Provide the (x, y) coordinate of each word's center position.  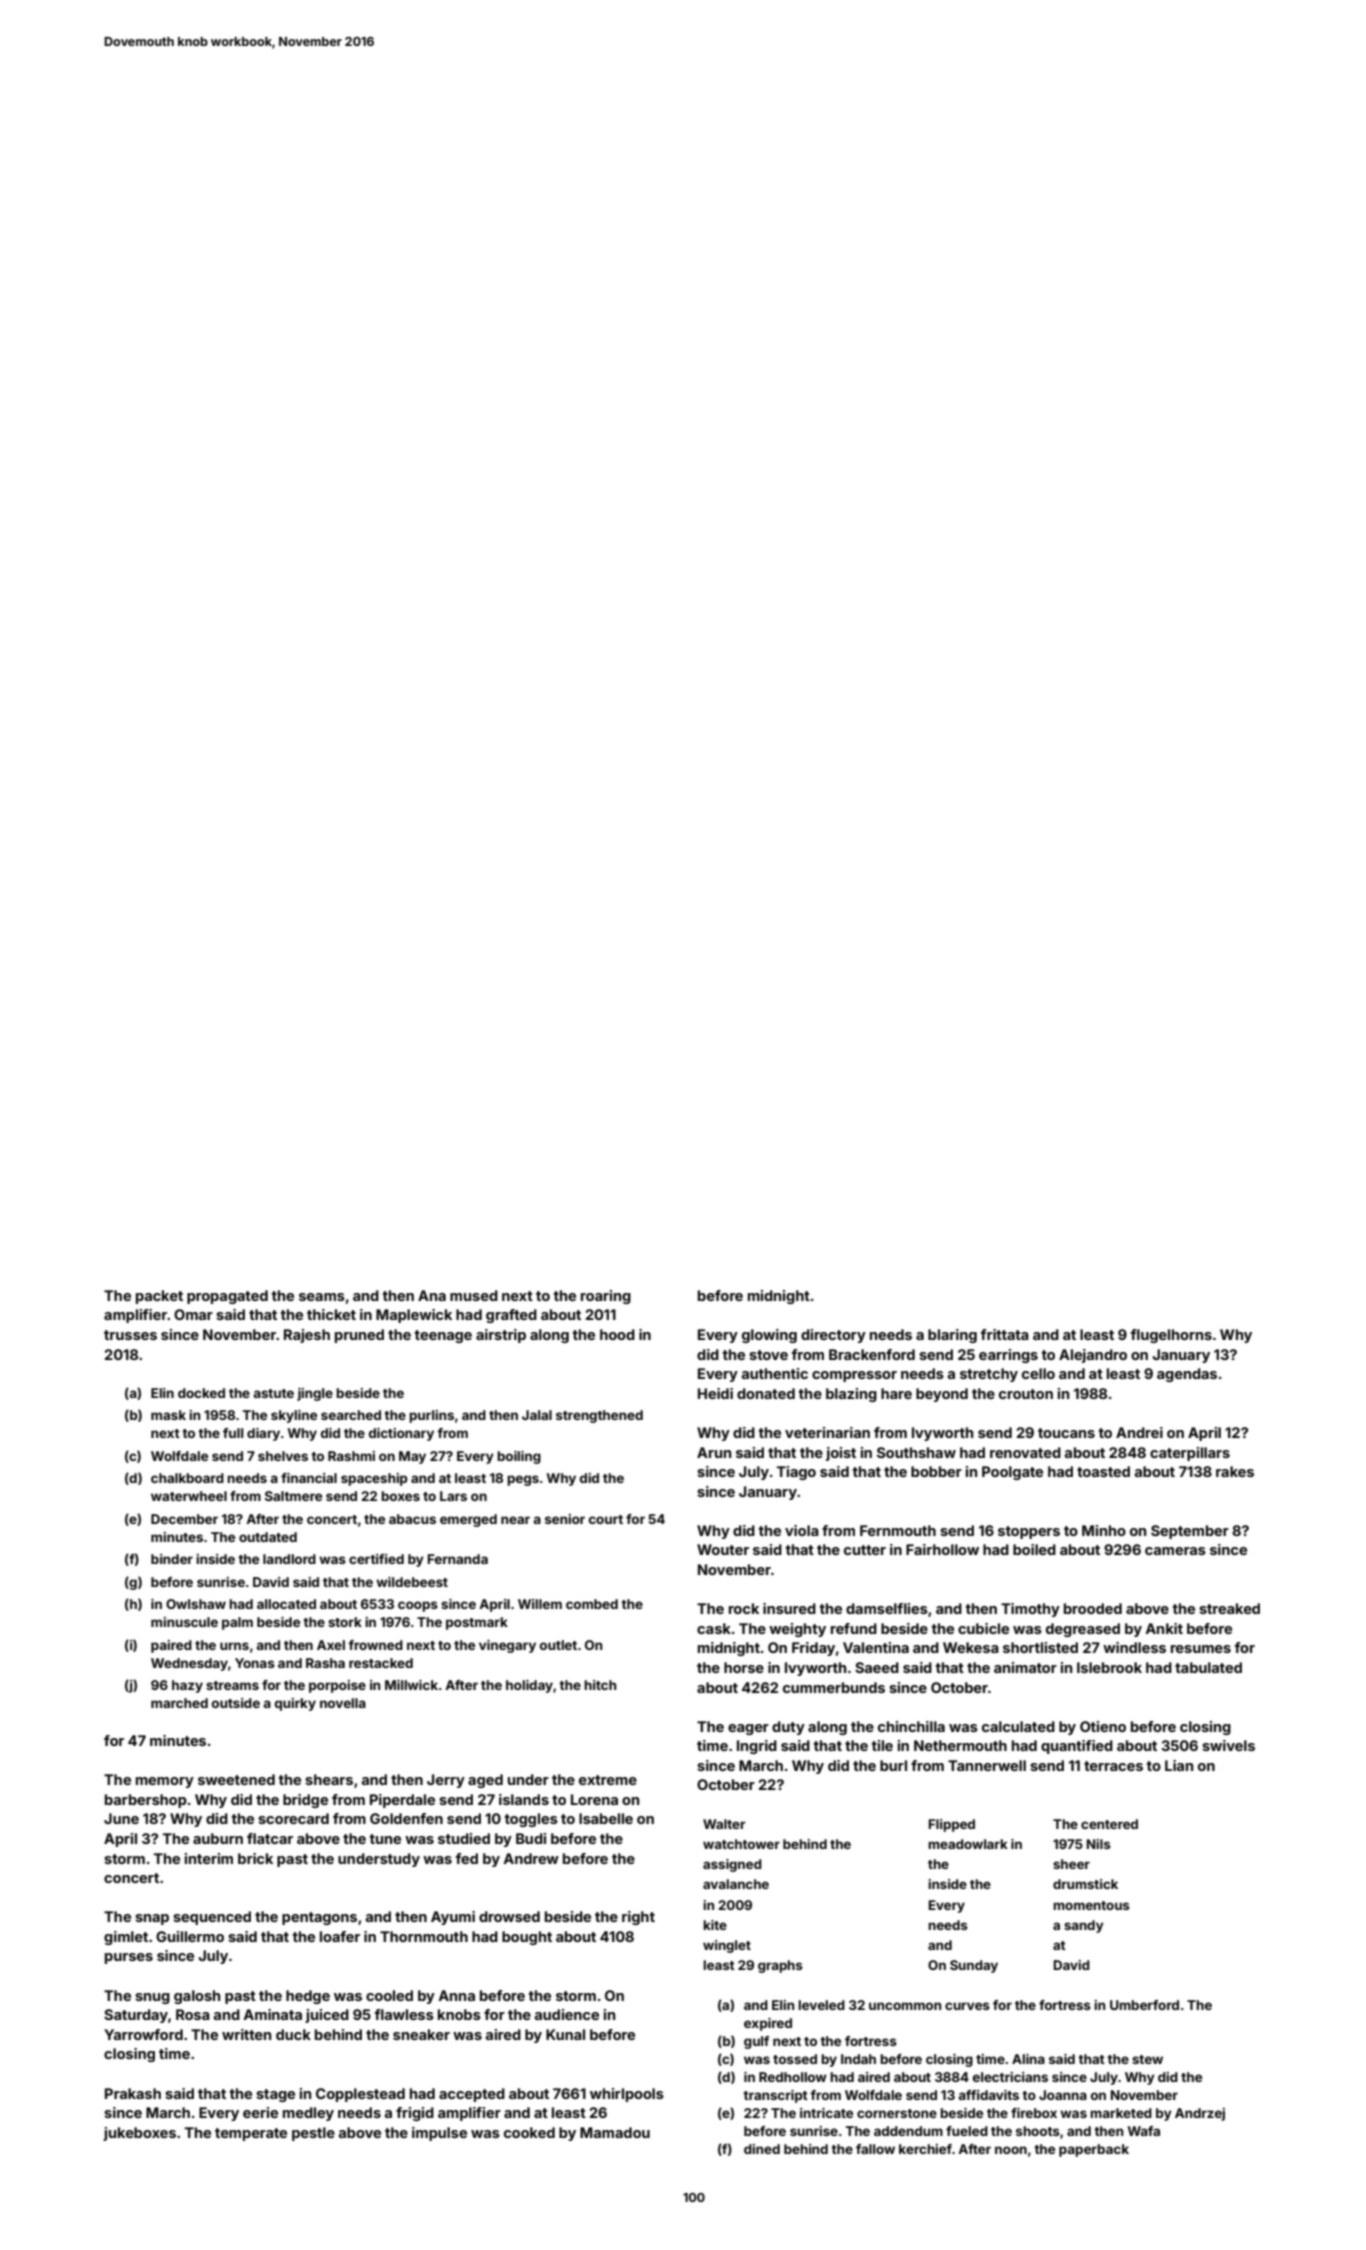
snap (152, 1919)
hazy (187, 1686)
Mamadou (615, 2132)
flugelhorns (1171, 1336)
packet (159, 1297)
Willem (540, 1604)
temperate (251, 2134)
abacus (412, 1519)
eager (748, 1729)
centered (1109, 1824)
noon (1011, 2150)
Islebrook (1109, 1667)
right (638, 1918)
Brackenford (872, 1354)
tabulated (1208, 1667)
